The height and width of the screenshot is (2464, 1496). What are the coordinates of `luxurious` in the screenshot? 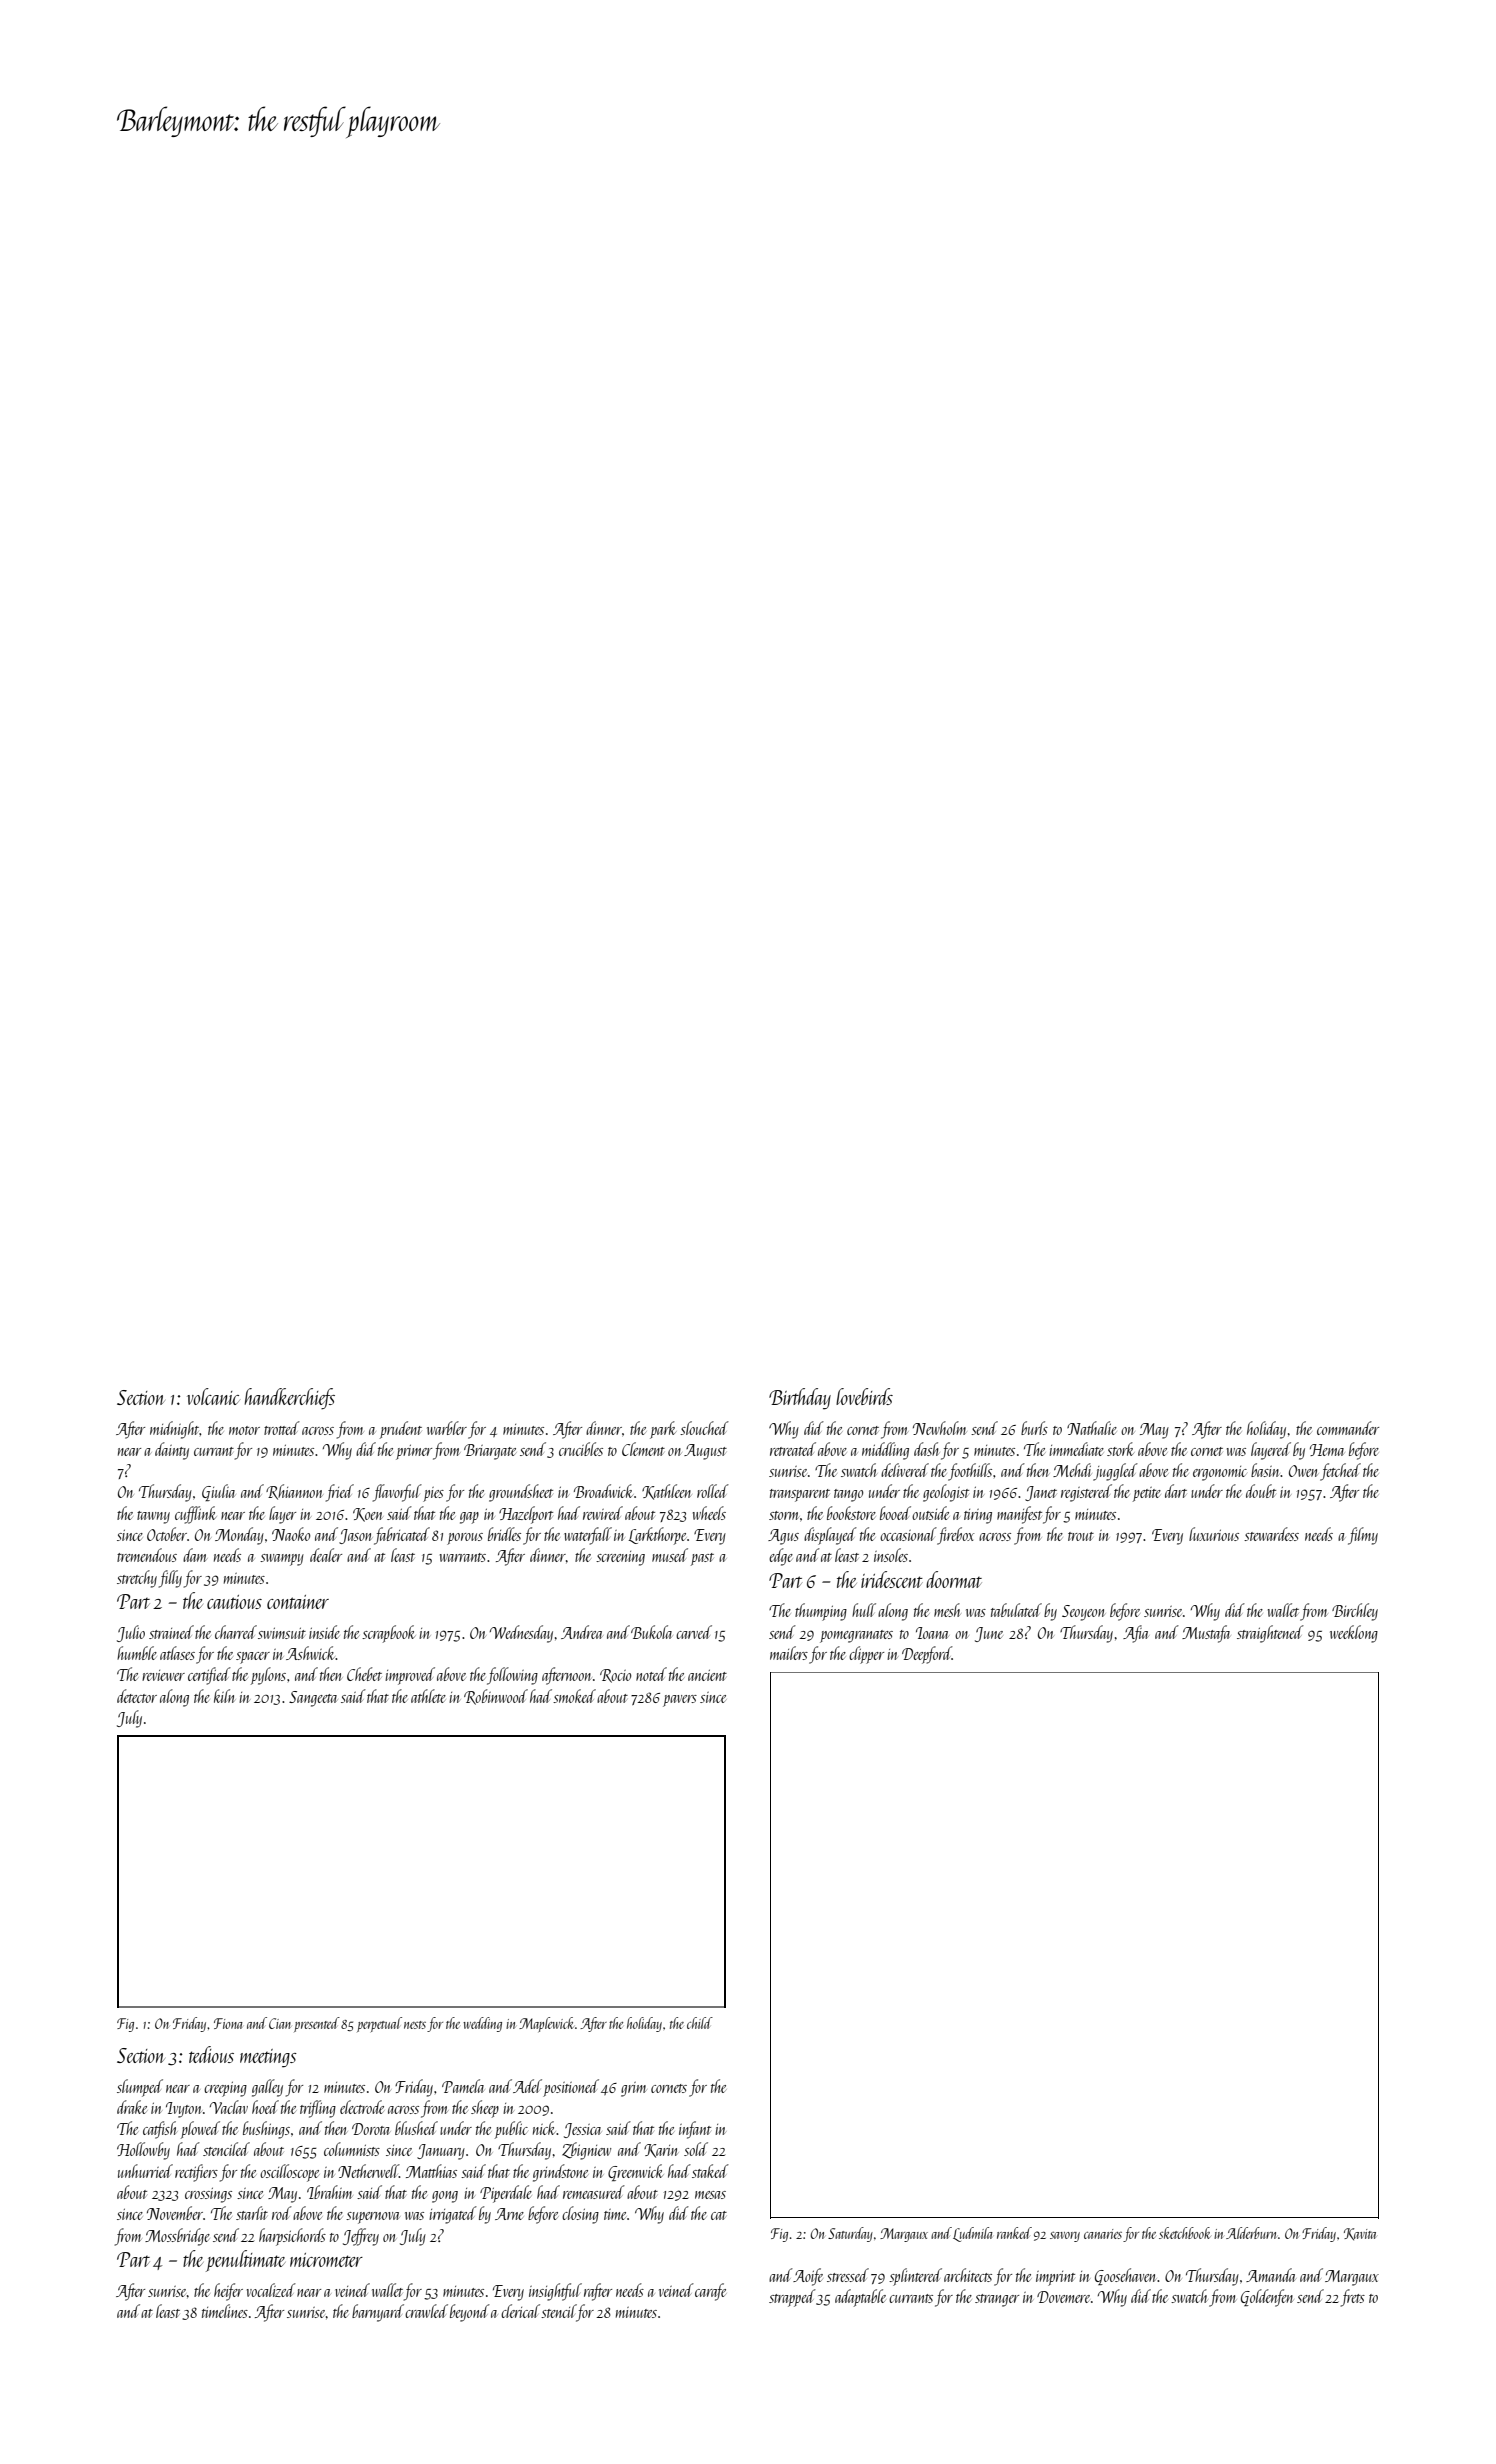 It's located at (1214, 1534).
